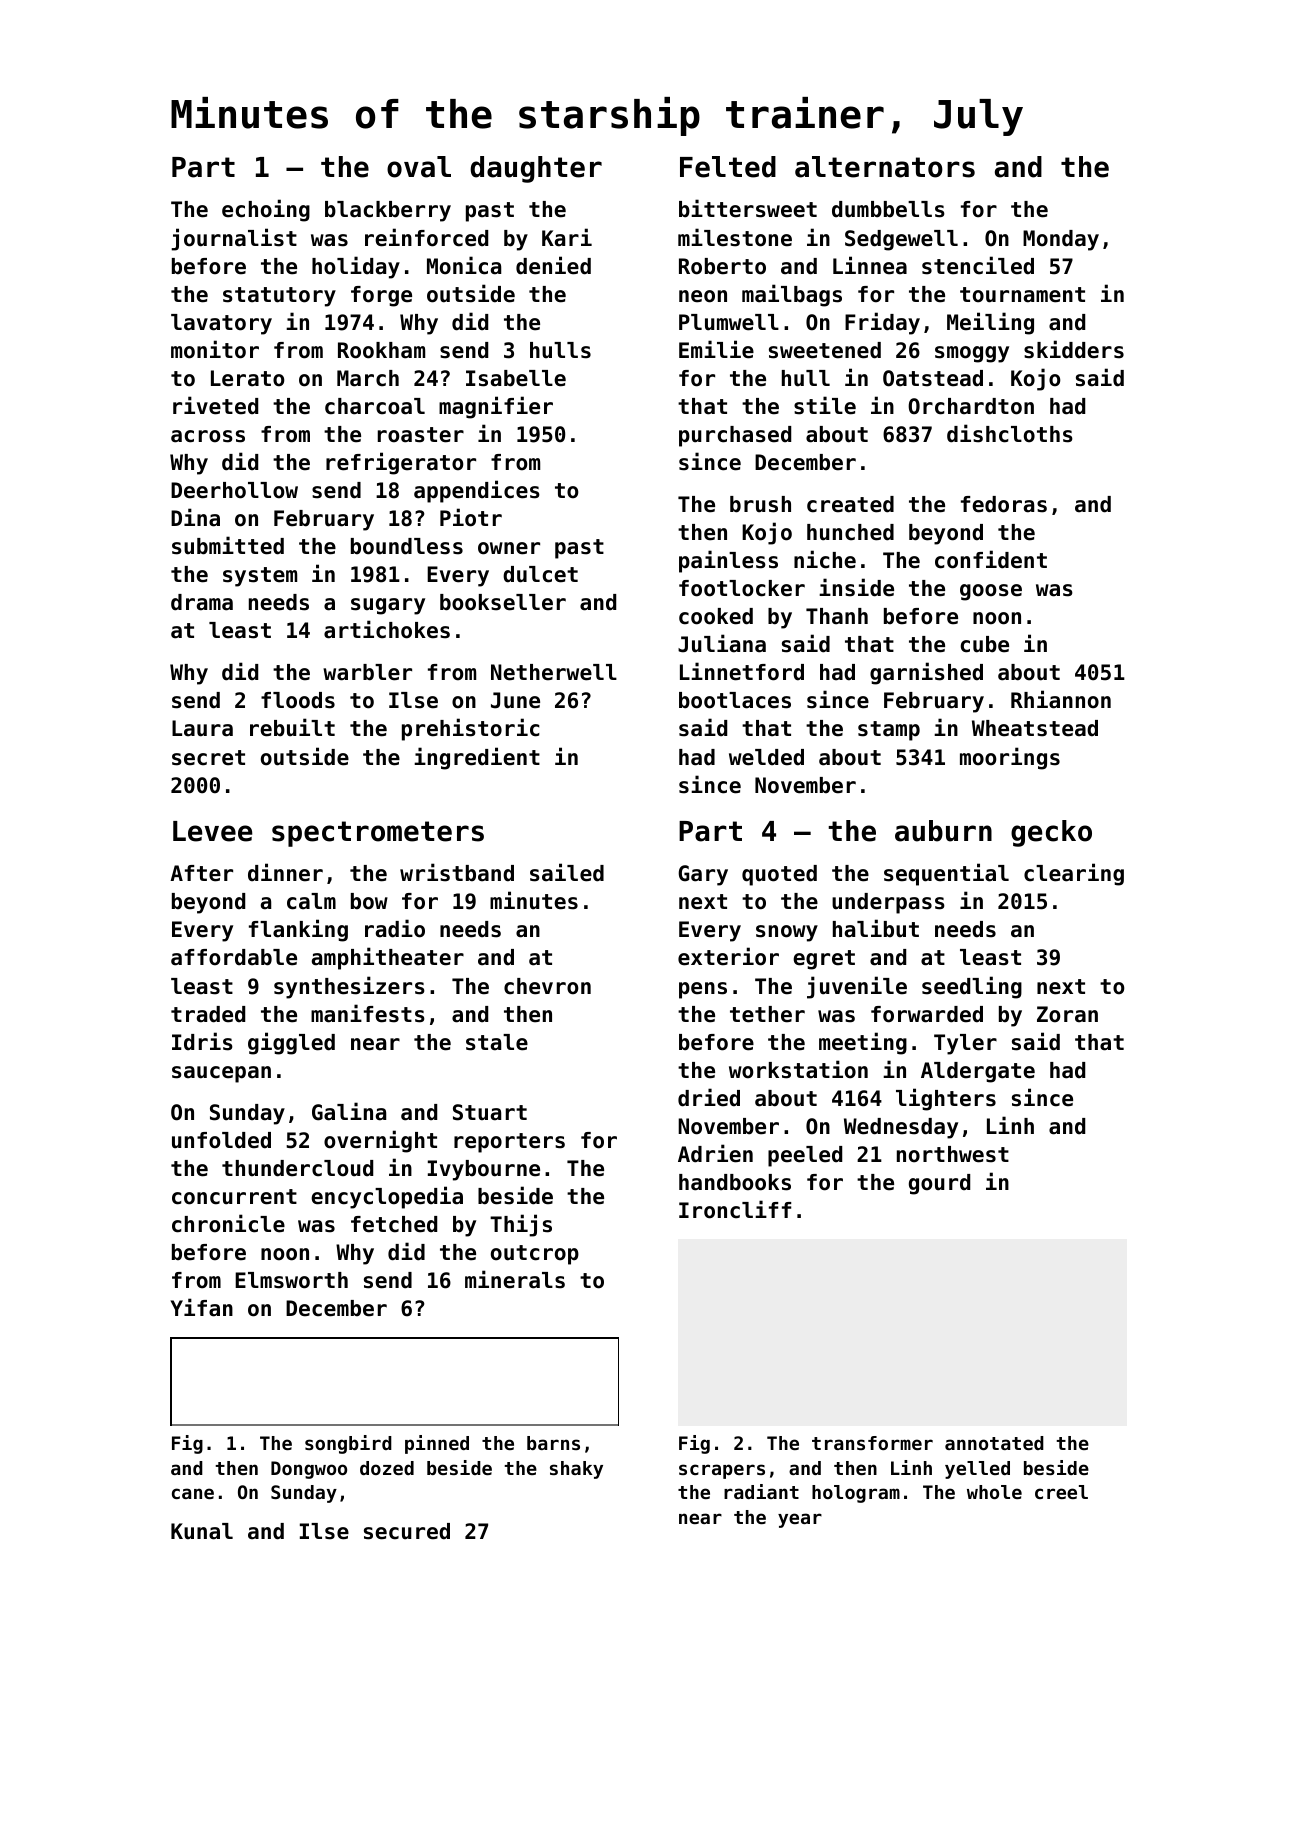  What do you see at coordinates (933, 378) in the image?
I see `Oatstead` at bounding box center [933, 378].
